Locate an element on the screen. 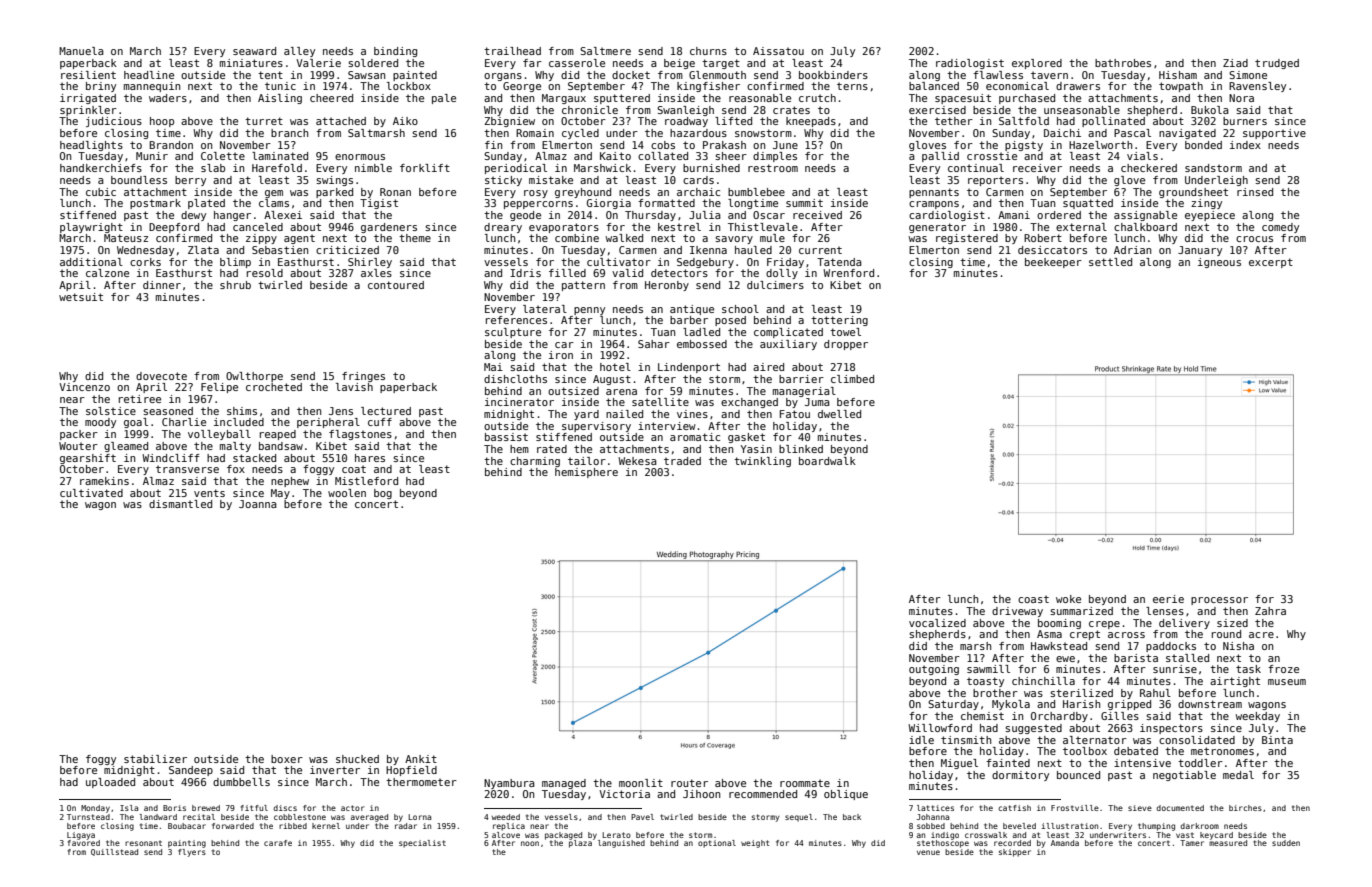 The height and width of the screenshot is (887, 1372). specialist is located at coordinates (422, 844).
